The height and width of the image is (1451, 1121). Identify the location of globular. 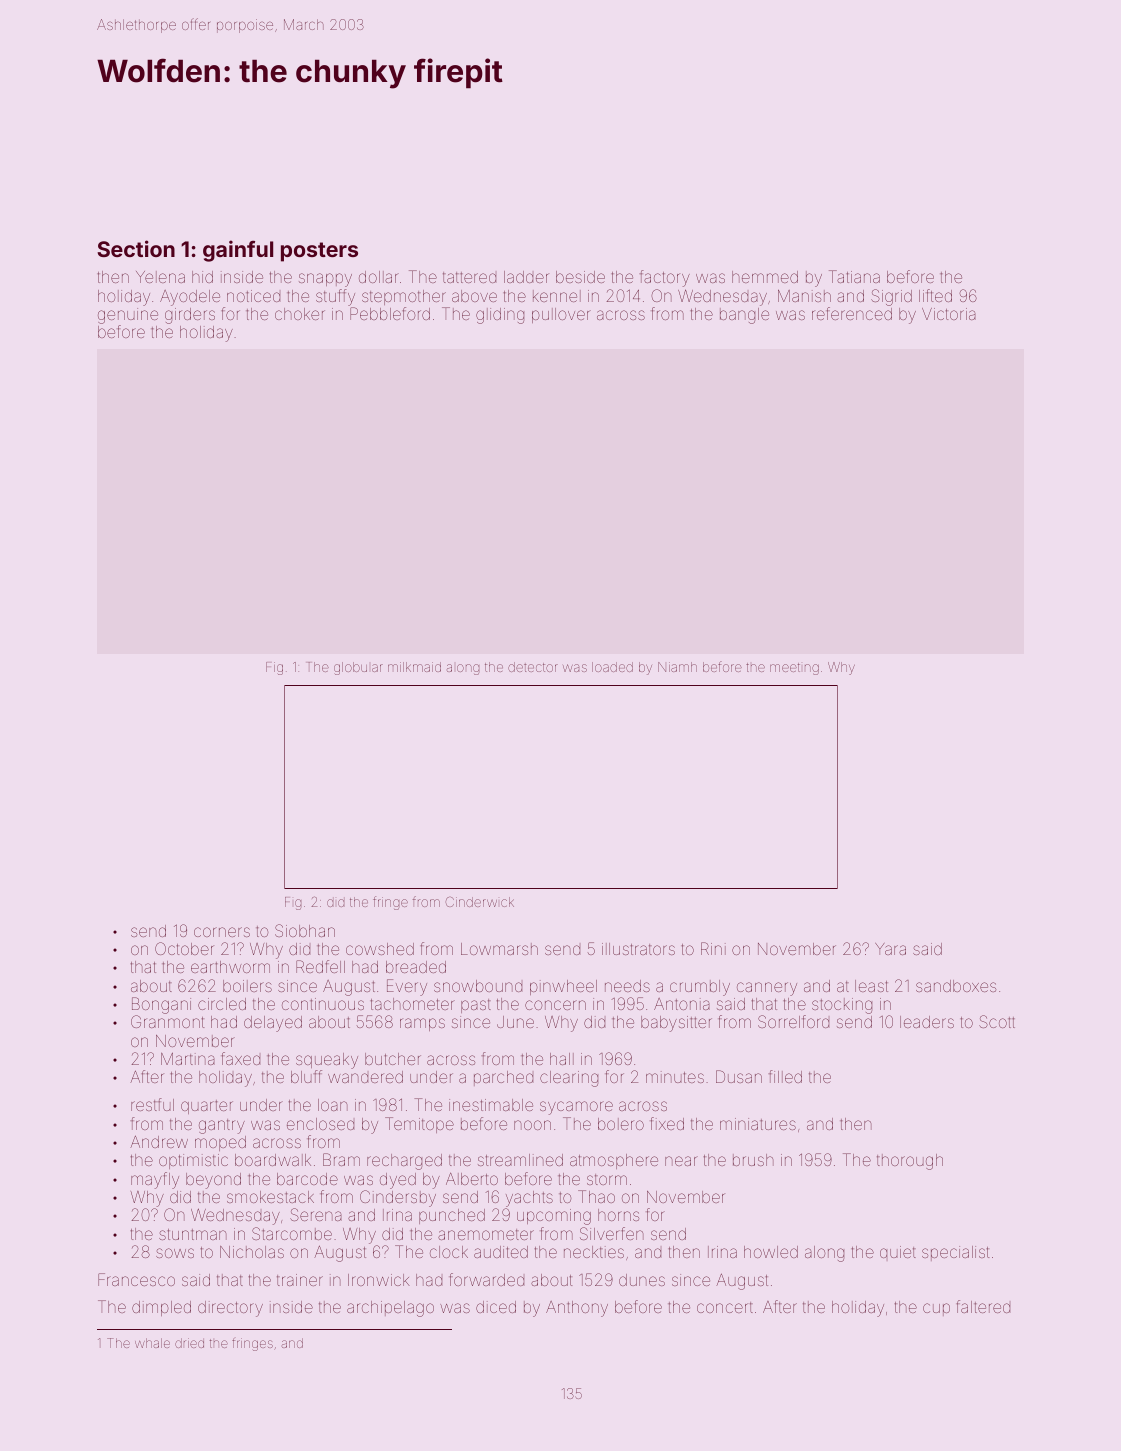
(358, 668).
